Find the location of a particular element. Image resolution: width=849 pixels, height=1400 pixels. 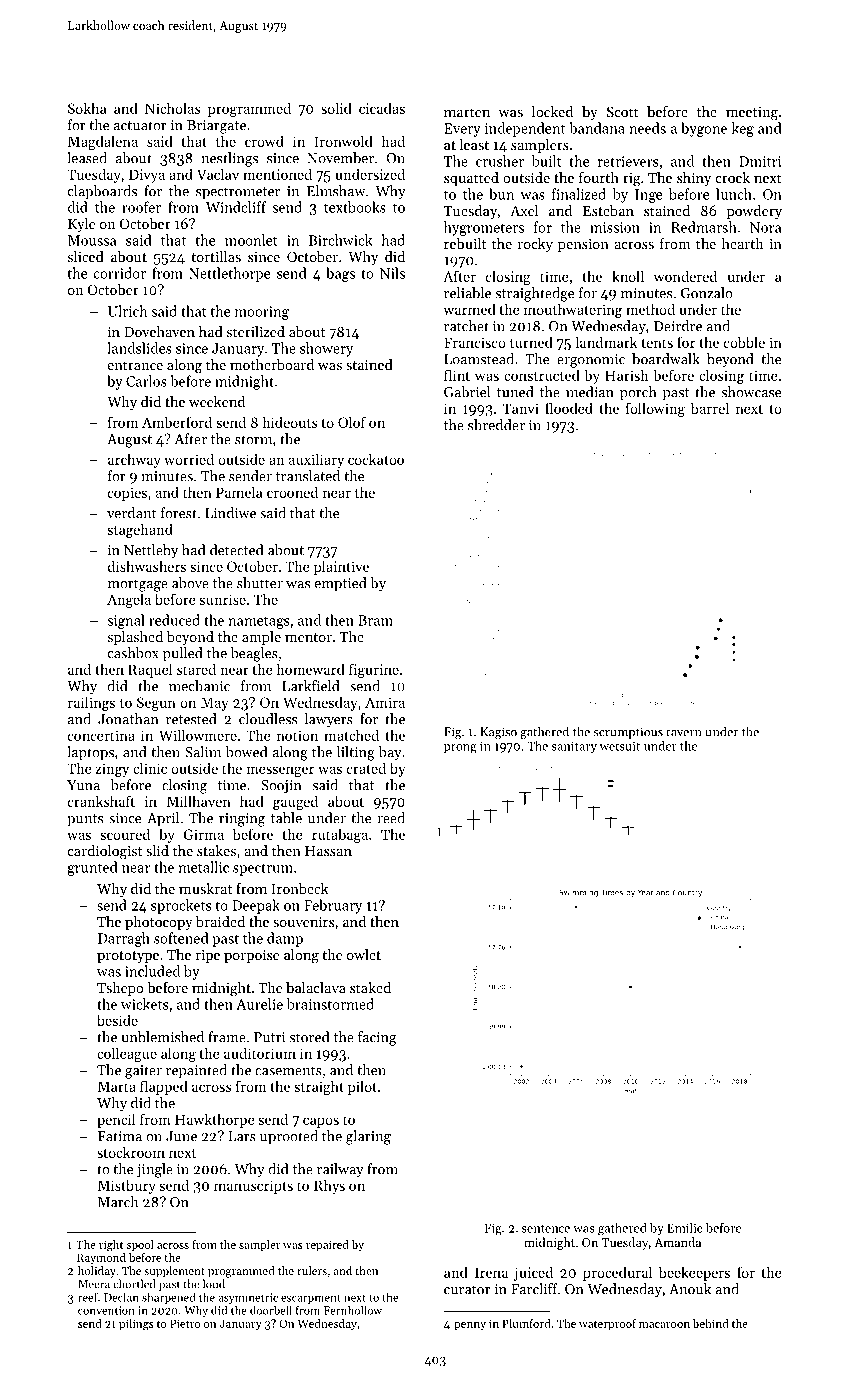

ringing is located at coordinates (242, 820).
